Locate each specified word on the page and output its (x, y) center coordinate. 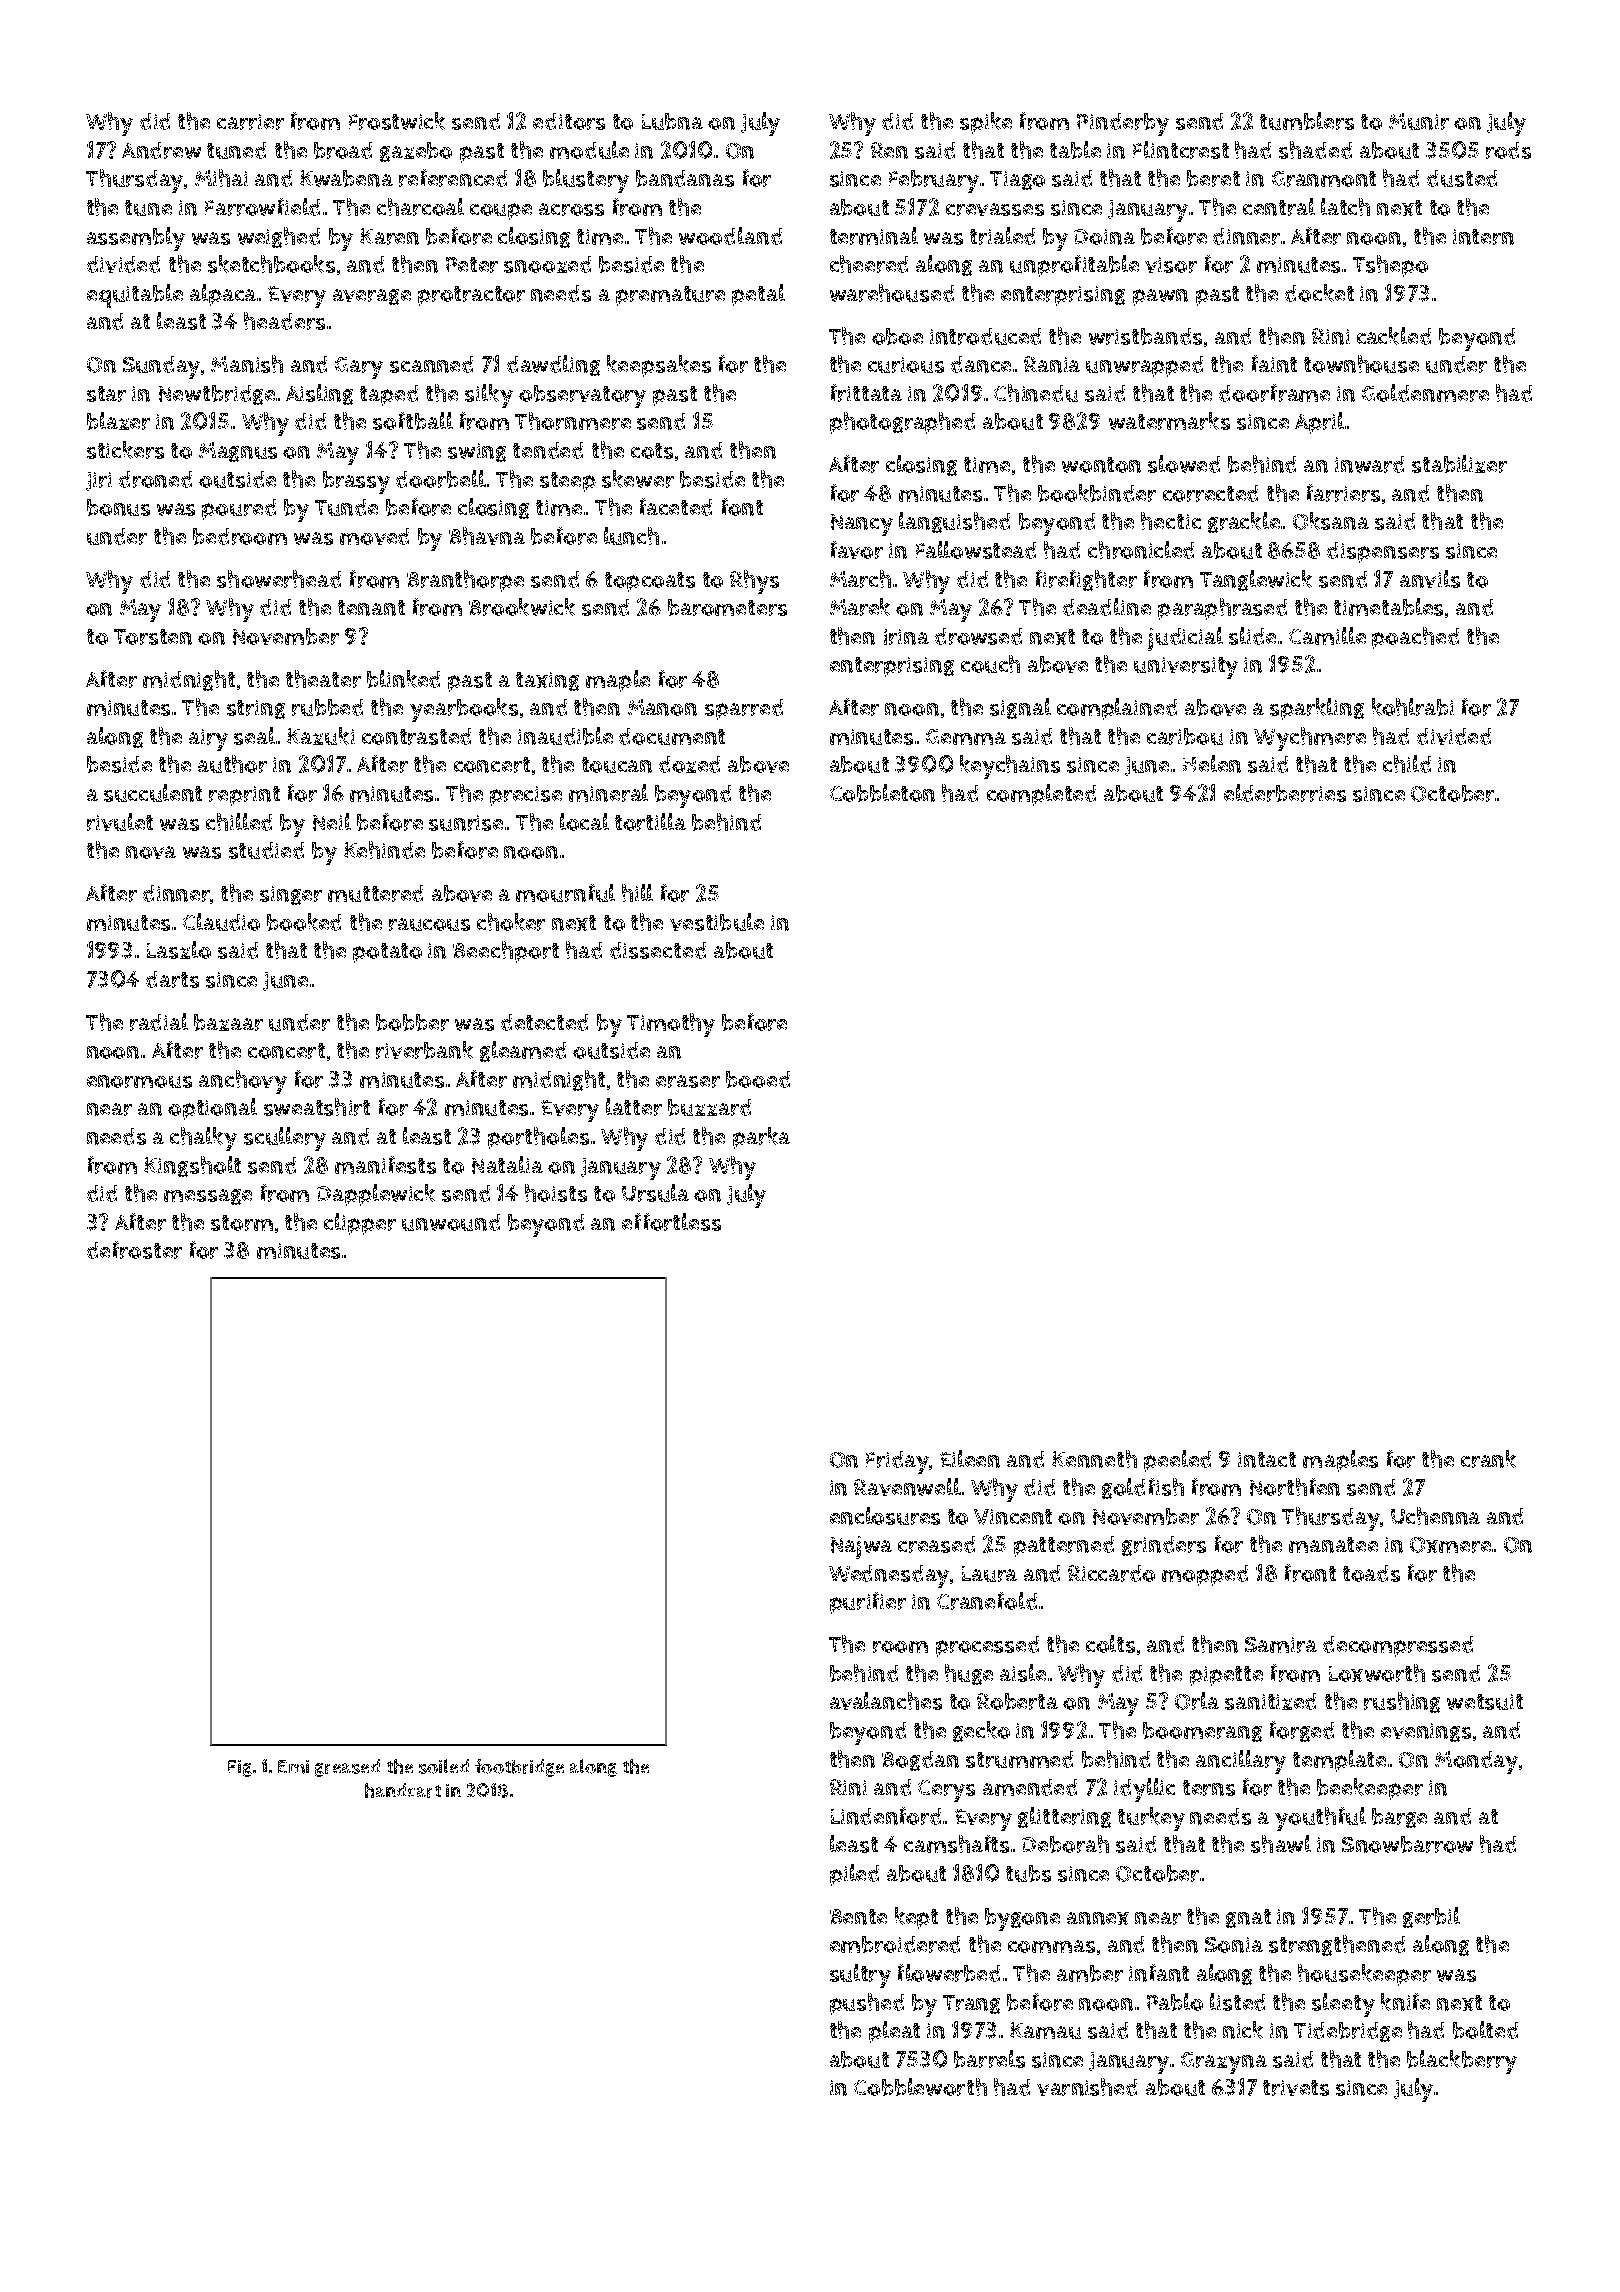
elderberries (1285, 793)
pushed (867, 2004)
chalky (203, 1139)
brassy (356, 482)
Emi (293, 1767)
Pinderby (1123, 124)
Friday (897, 1462)
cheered (869, 264)
